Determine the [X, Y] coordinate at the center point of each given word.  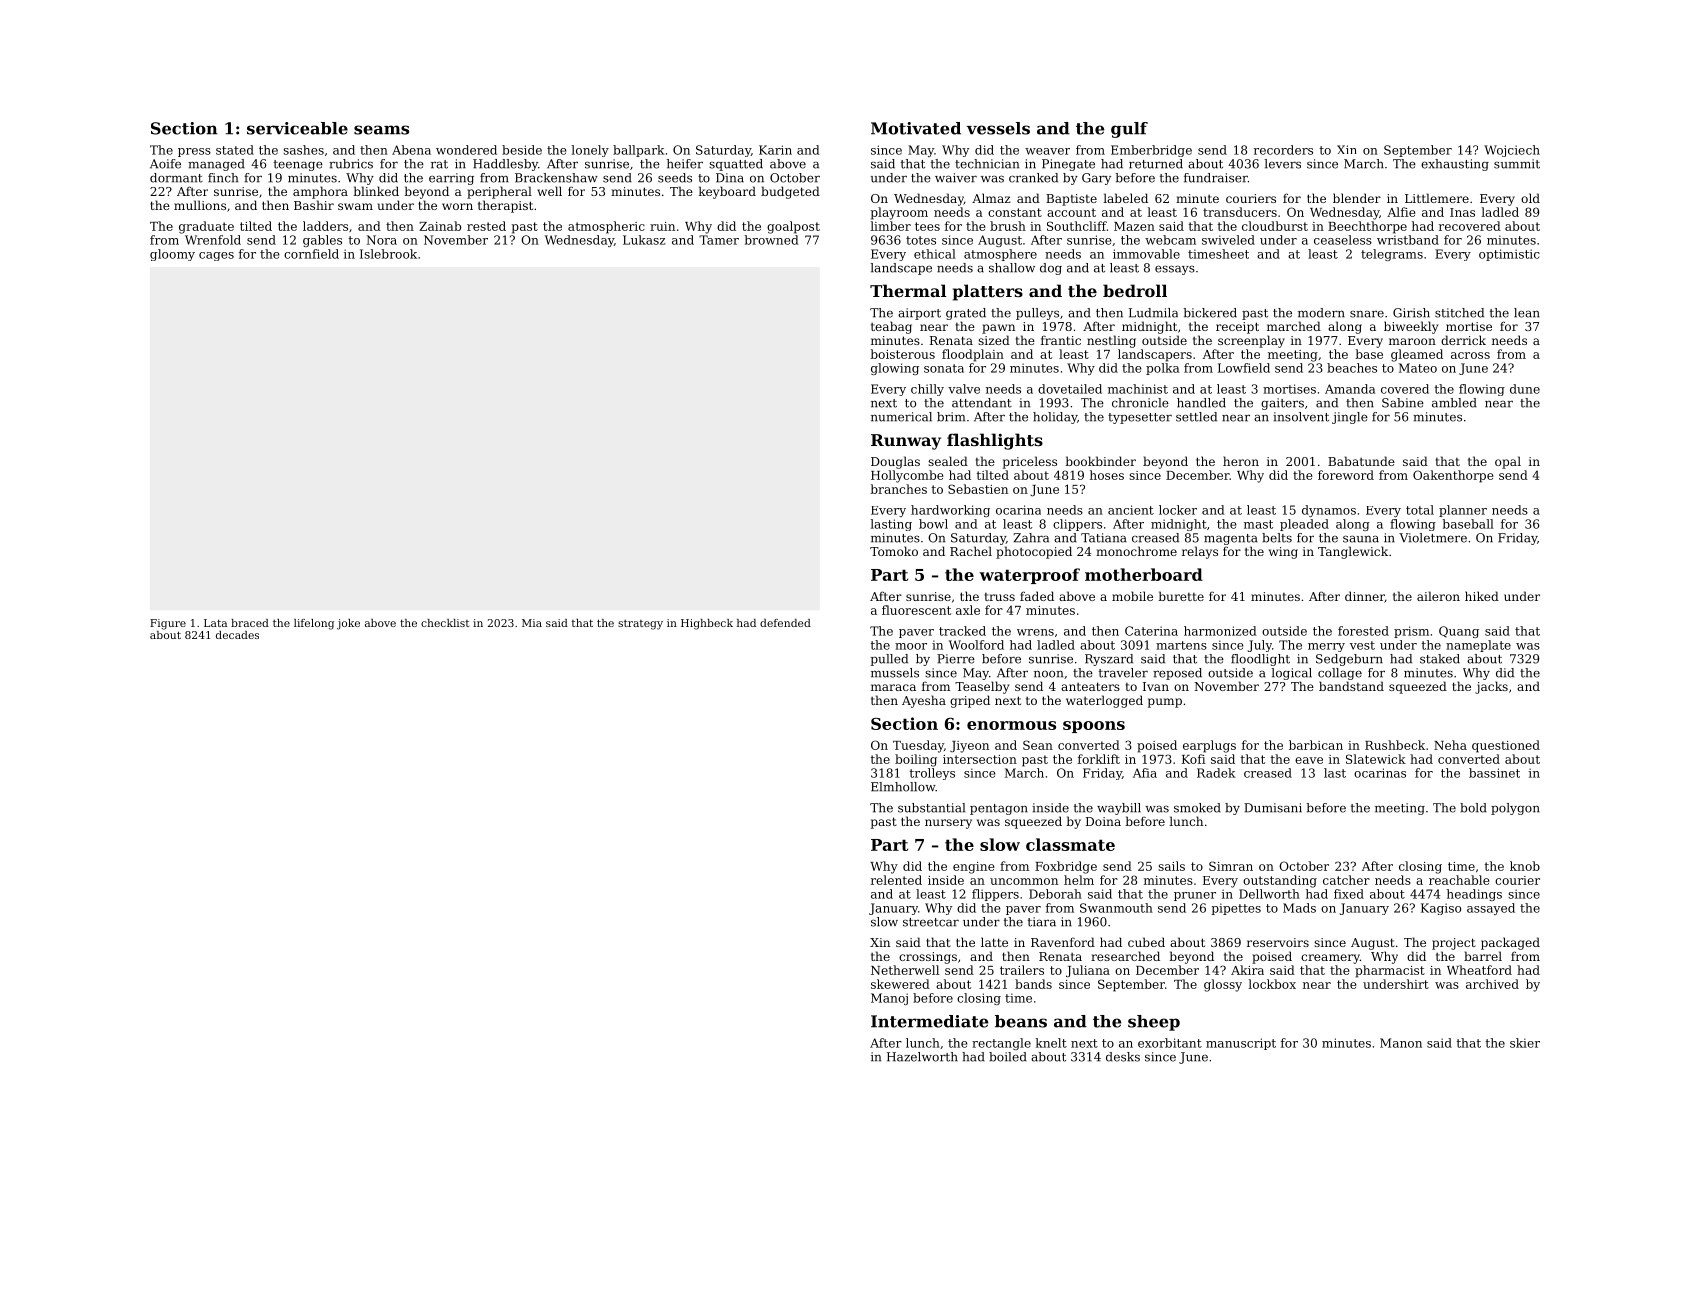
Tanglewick [1353, 552]
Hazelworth [922, 1057]
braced [250, 623]
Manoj [889, 999]
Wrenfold [213, 240]
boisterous [902, 354]
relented [896, 880]
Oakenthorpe [1453, 476]
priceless [1030, 462]
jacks [1491, 687]
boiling [916, 760]
